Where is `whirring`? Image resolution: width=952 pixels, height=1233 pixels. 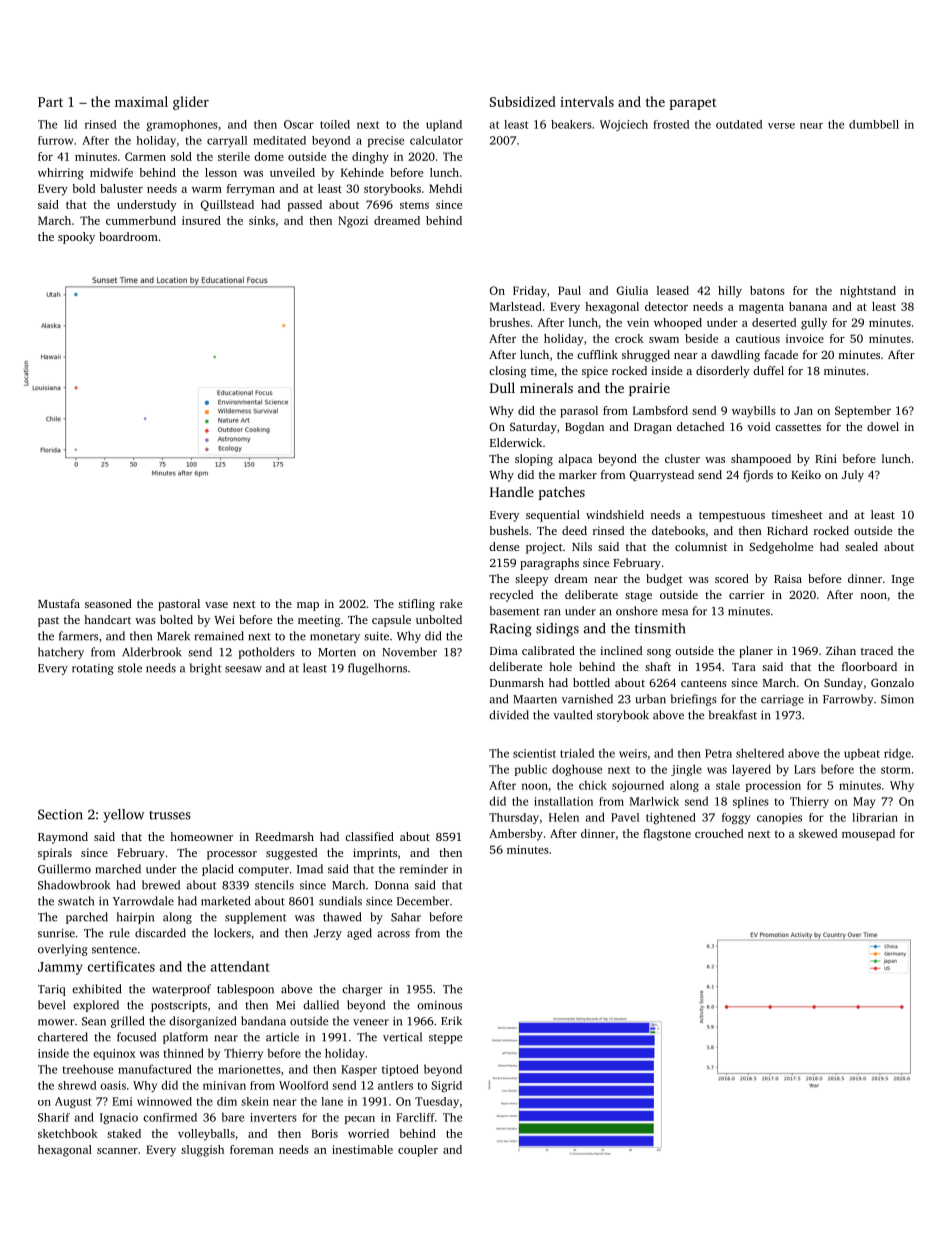 whirring is located at coordinates (61, 174).
